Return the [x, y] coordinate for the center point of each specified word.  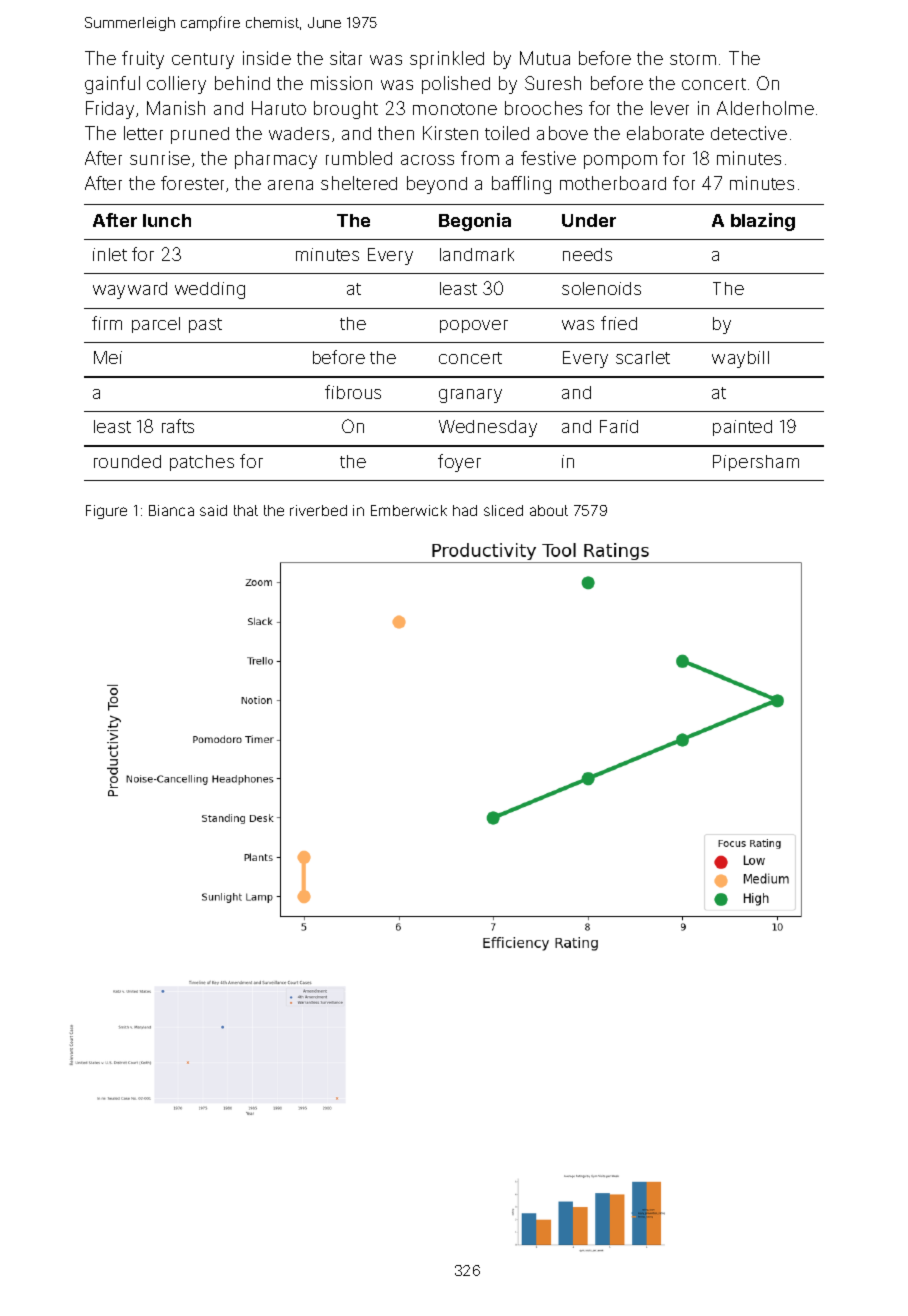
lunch [167, 220]
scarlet [643, 357]
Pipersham [756, 463]
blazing [763, 222]
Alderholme [765, 108]
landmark [477, 254]
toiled [507, 133]
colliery [176, 85]
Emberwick [409, 510]
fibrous [353, 392]
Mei [108, 357]
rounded [127, 461]
